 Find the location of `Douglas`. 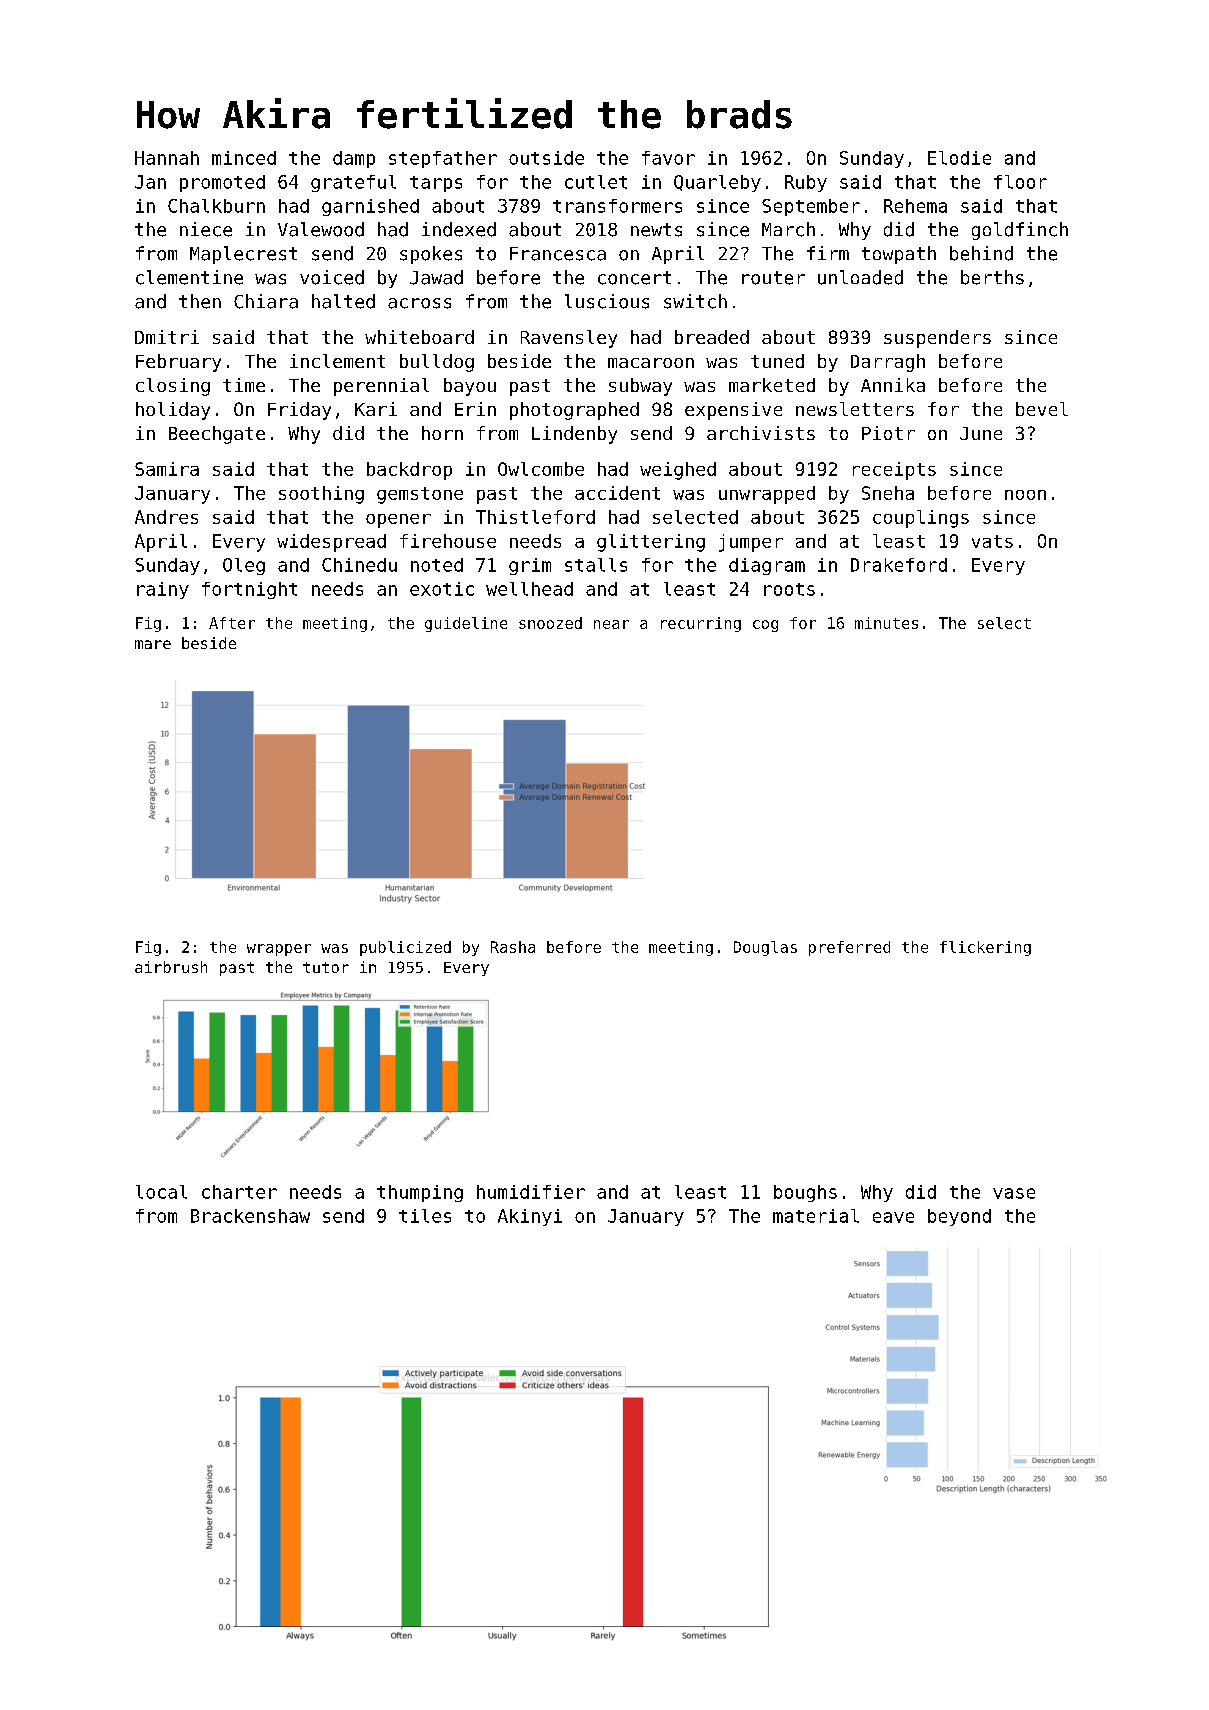

Douglas is located at coordinates (765, 948).
